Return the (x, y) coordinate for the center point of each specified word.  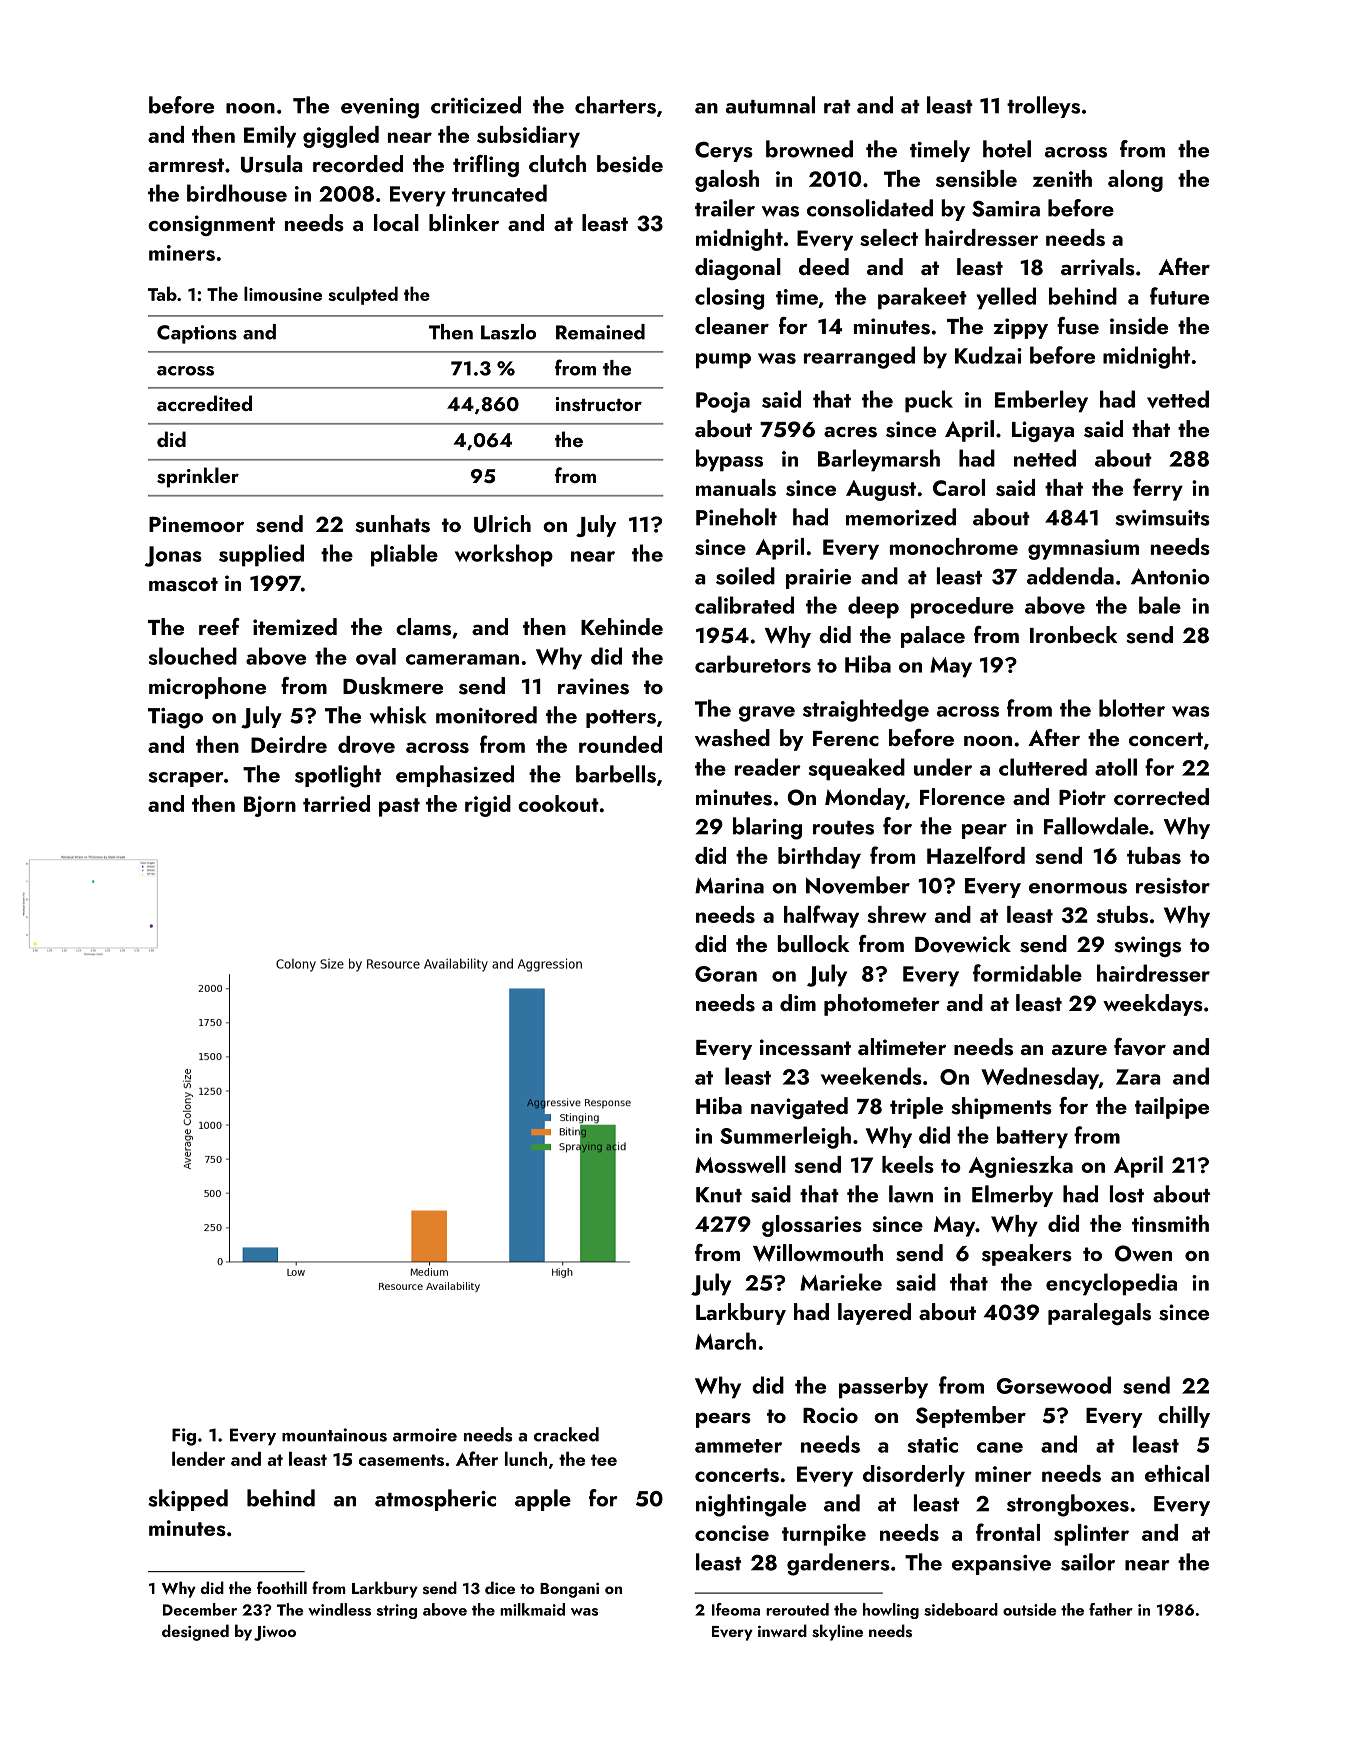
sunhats (392, 524)
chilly (1184, 1417)
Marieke (841, 1282)
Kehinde (622, 626)
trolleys (1043, 107)
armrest (186, 165)
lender (198, 1458)
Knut (719, 1195)
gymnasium (1083, 549)
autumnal (770, 105)
